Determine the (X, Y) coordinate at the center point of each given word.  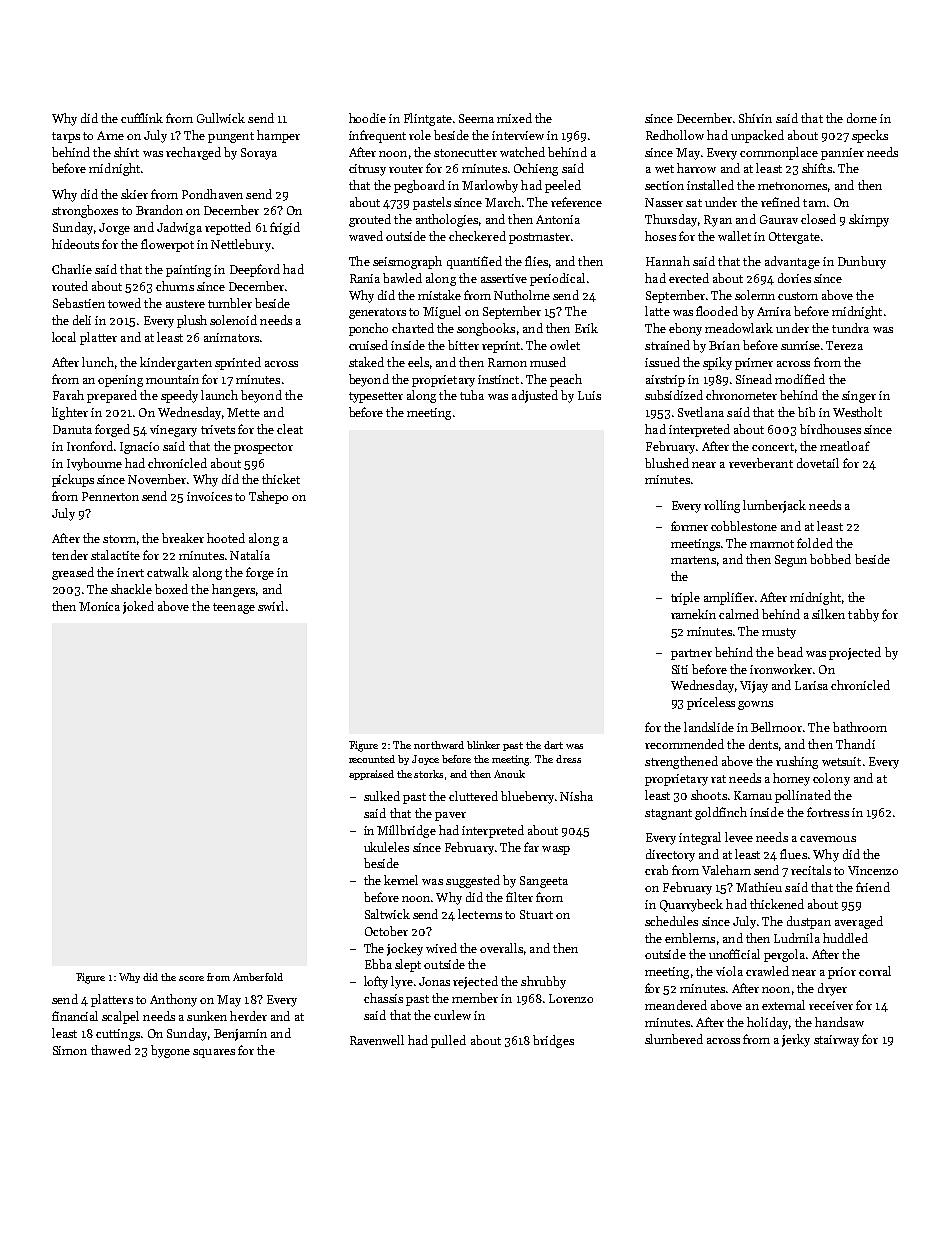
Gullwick (221, 118)
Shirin (755, 118)
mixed (514, 118)
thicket (281, 479)
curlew (452, 1015)
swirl (271, 606)
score (191, 978)
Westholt (857, 412)
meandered (676, 1005)
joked (138, 607)
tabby (863, 615)
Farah (68, 395)
